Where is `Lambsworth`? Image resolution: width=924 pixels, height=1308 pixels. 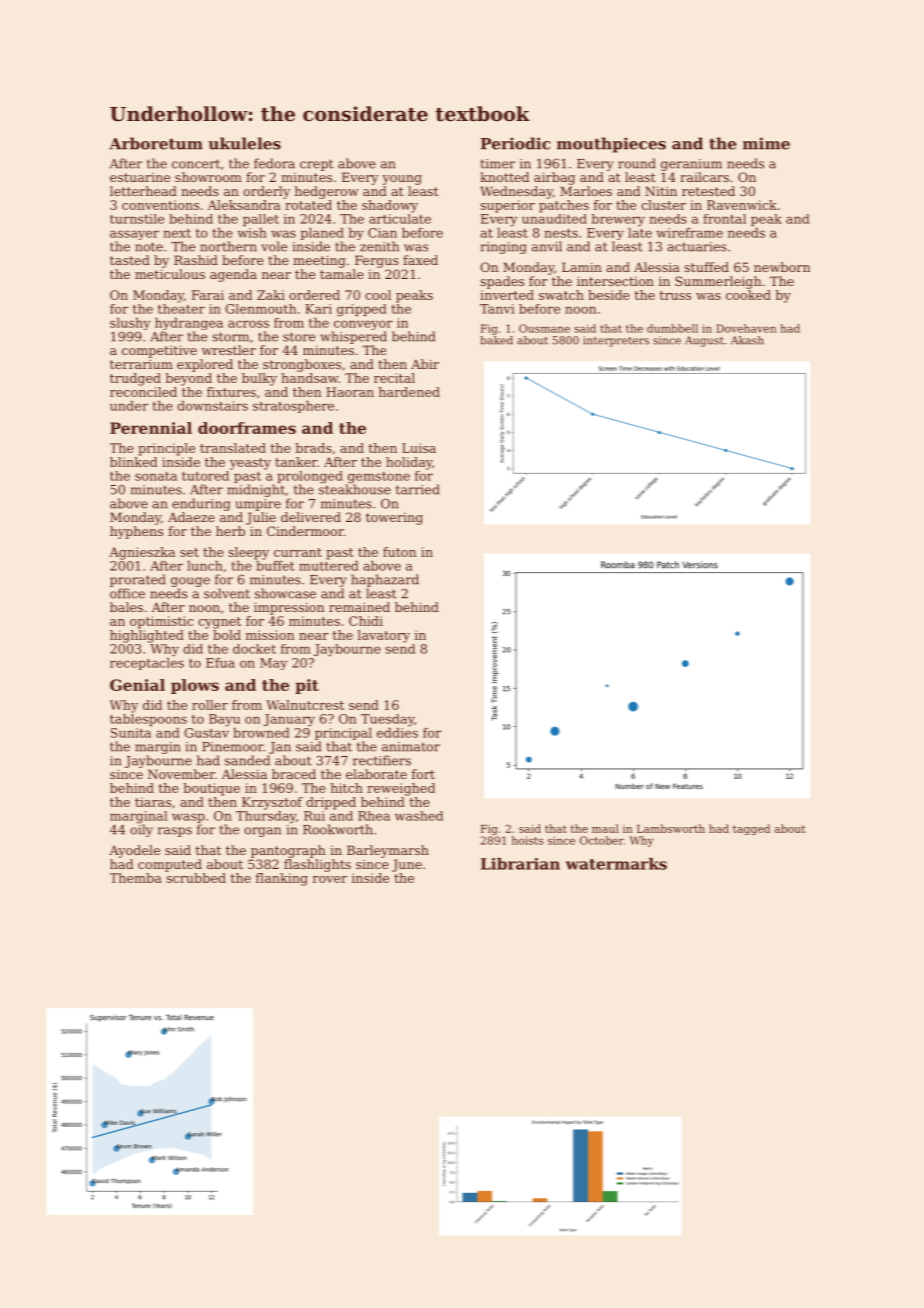
Lambsworth is located at coordinates (671, 828).
